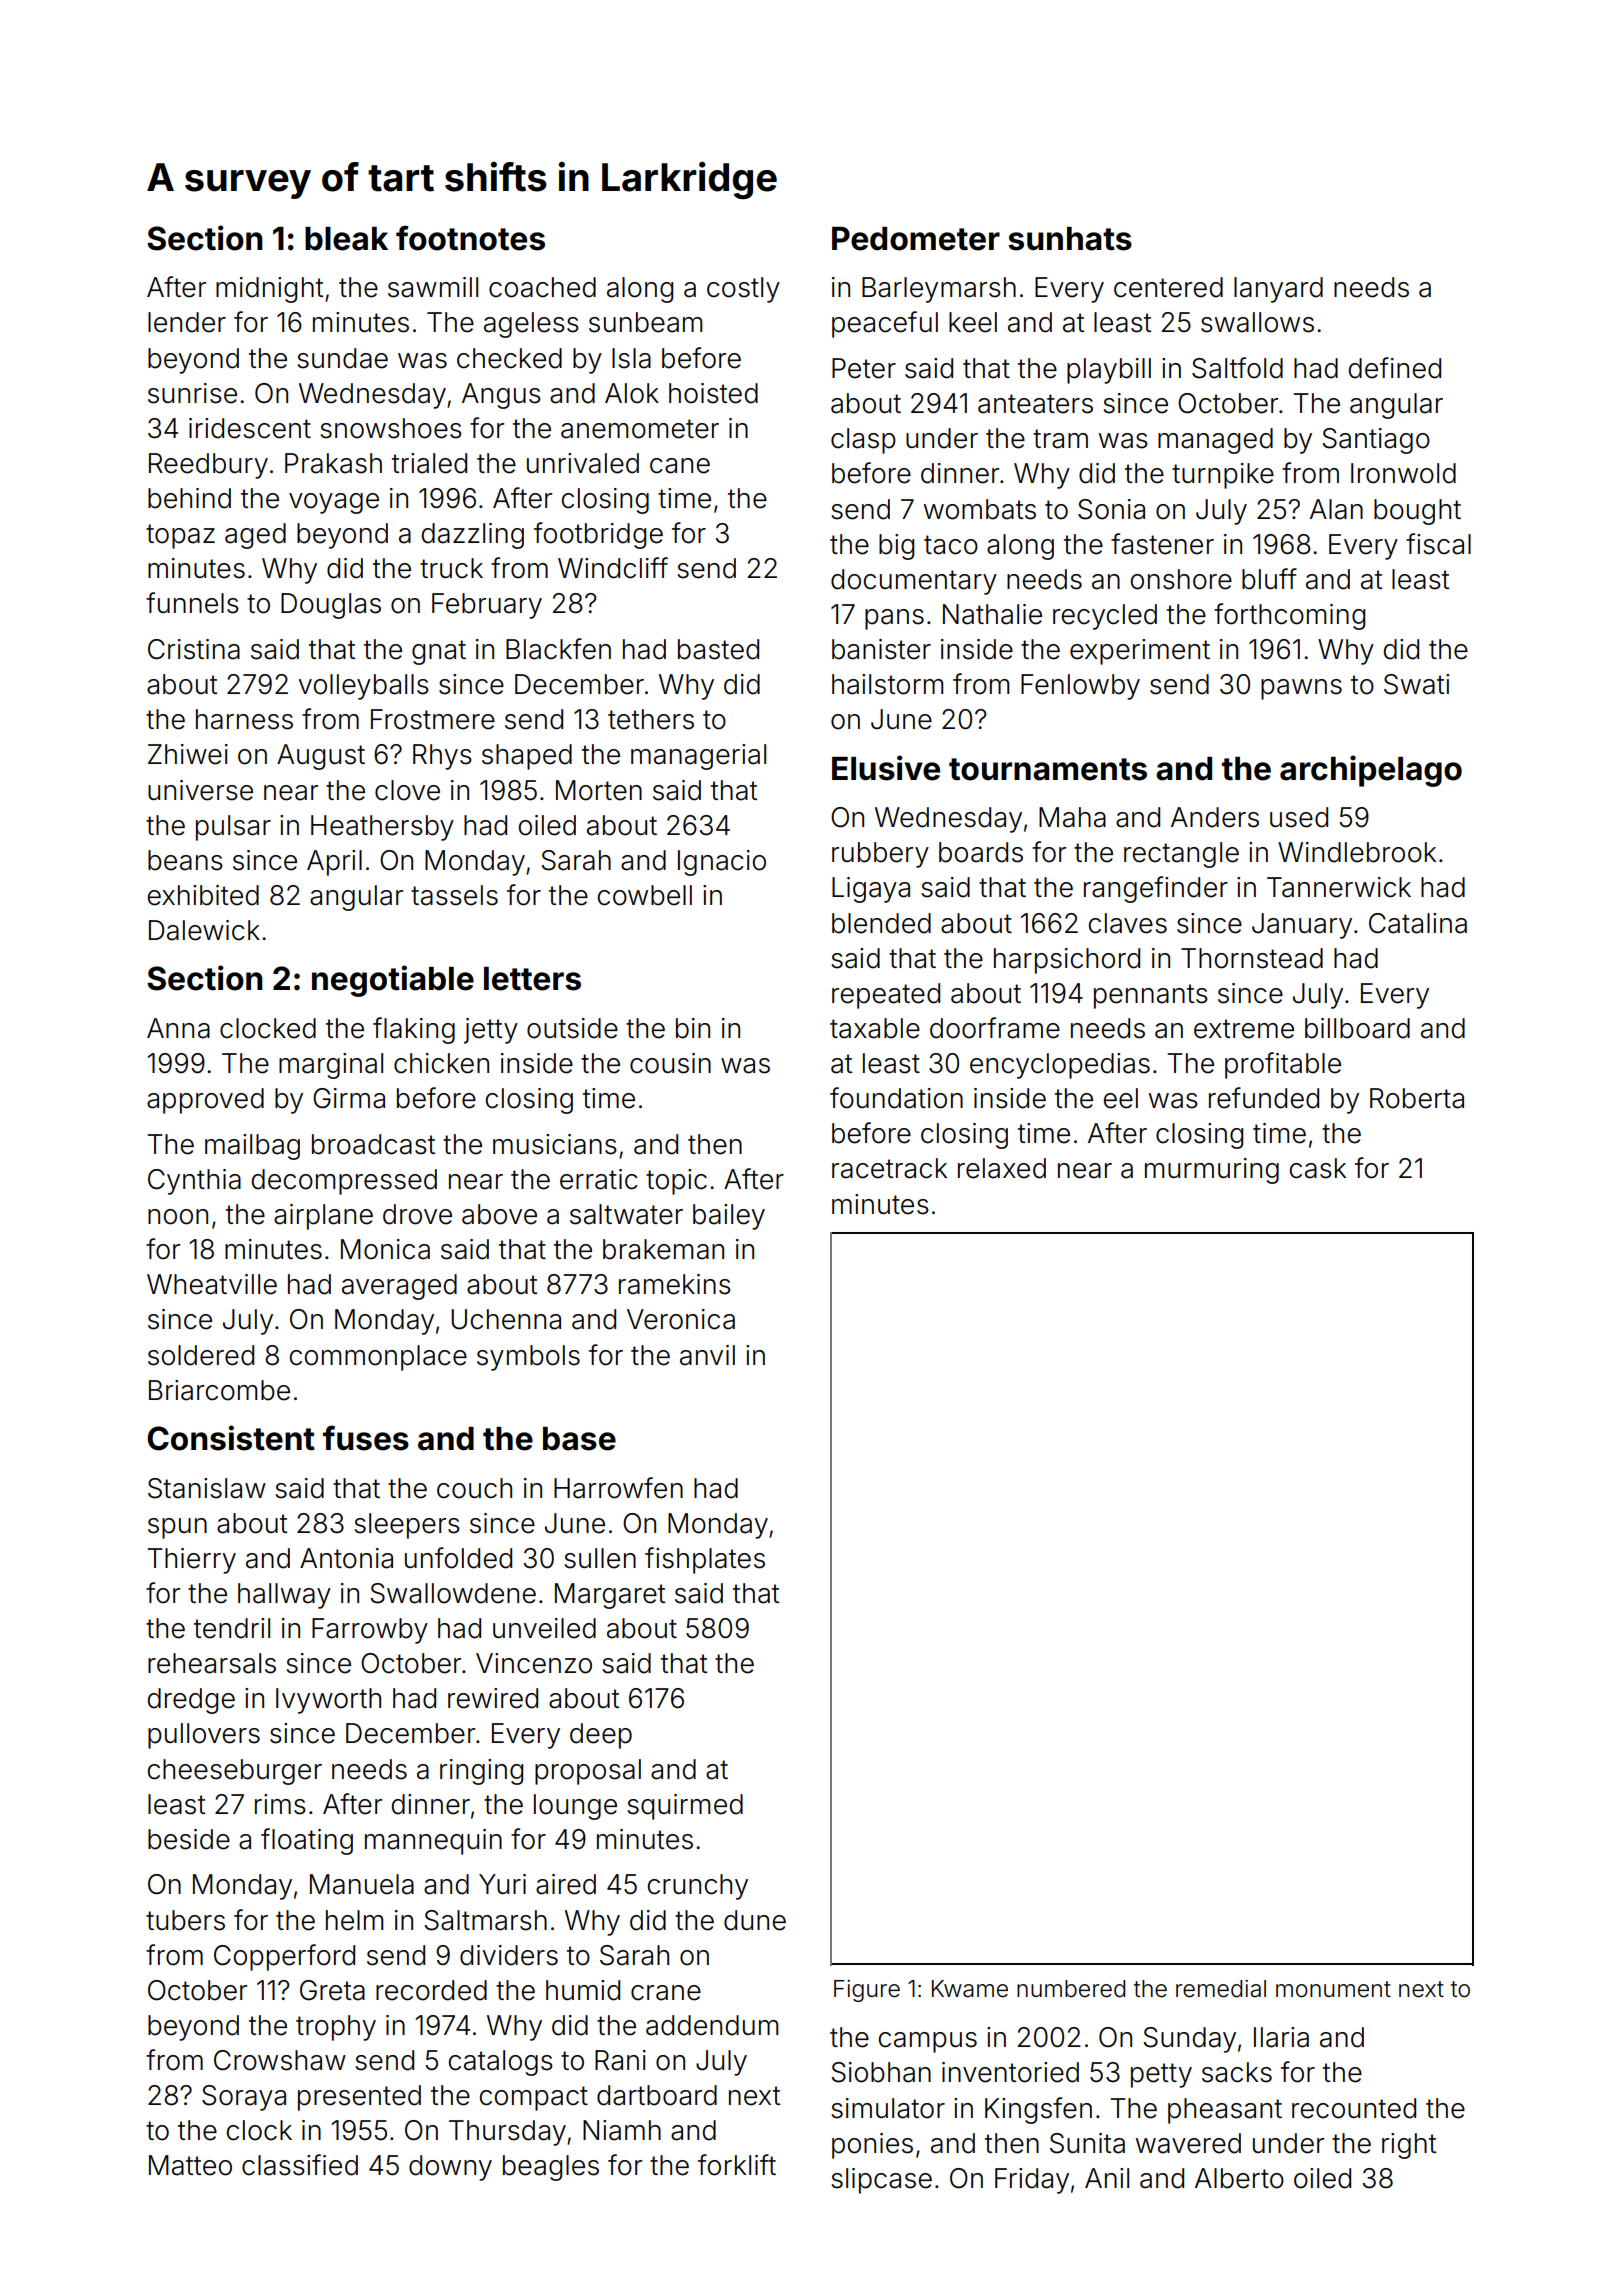  Describe the element at coordinates (502, 1884) in the screenshot. I see `Yuri` at that location.
